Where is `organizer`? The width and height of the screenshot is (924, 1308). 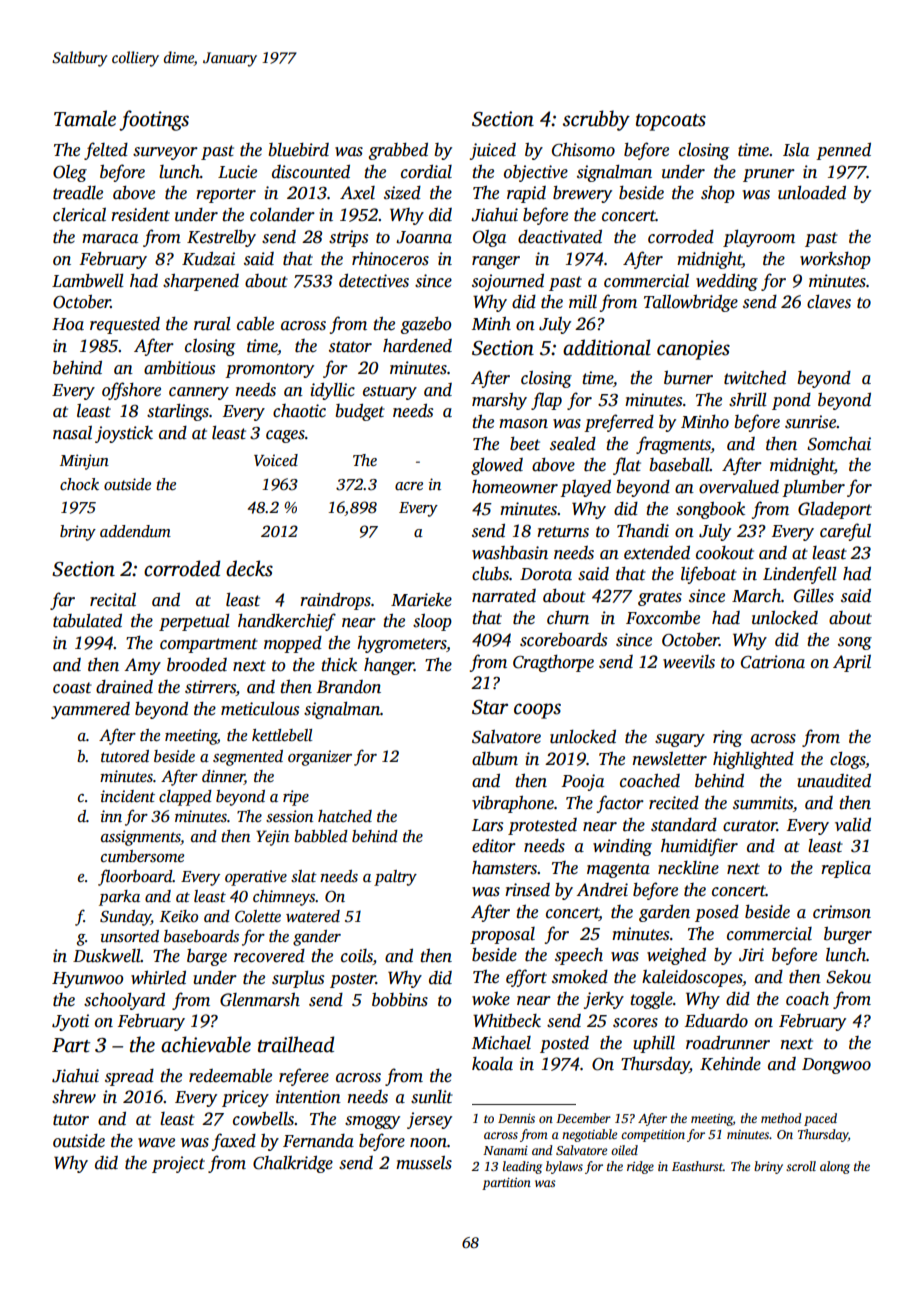
organizer is located at coordinates (320, 758).
